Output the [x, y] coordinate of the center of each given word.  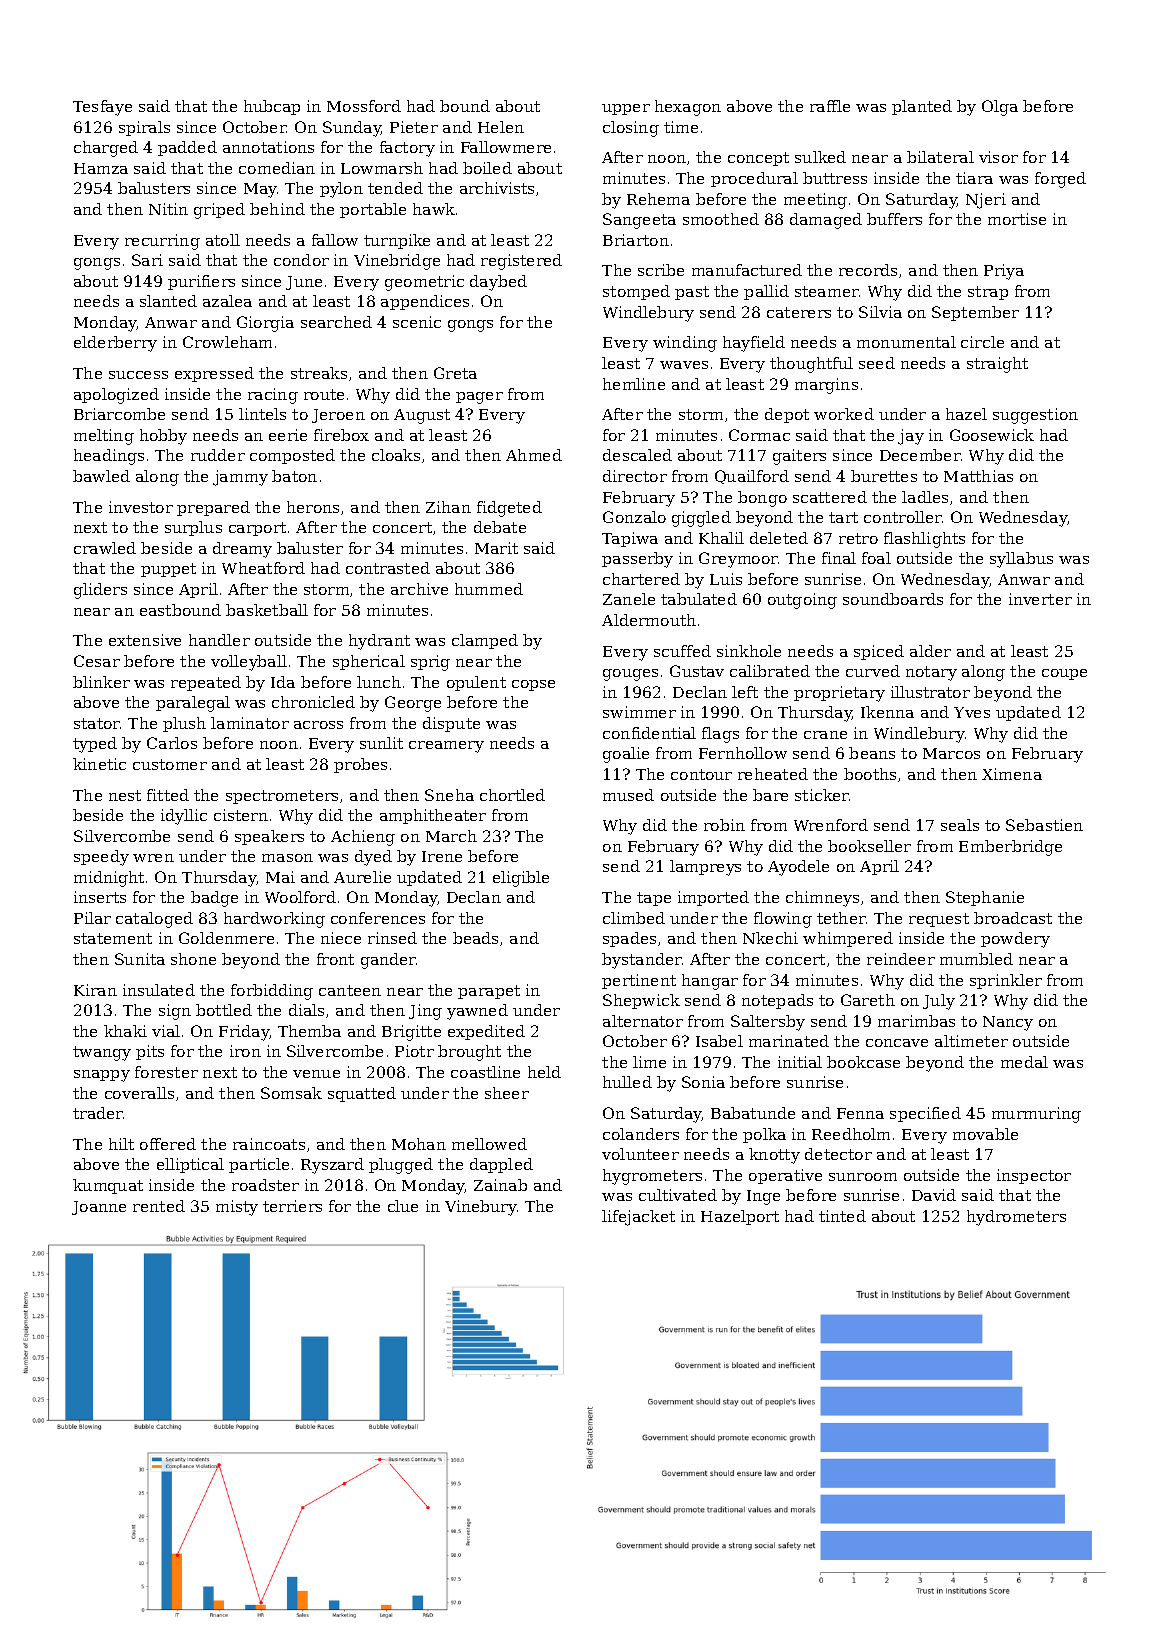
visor [998, 157]
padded [187, 148]
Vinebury [481, 1208]
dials [306, 1010]
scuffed [682, 651]
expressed [214, 374]
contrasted [388, 568]
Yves [972, 712]
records [868, 270]
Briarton [636, 240]
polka [764, 1135]
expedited [486, 1032]
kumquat [108, 1186]
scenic [417, 322]
